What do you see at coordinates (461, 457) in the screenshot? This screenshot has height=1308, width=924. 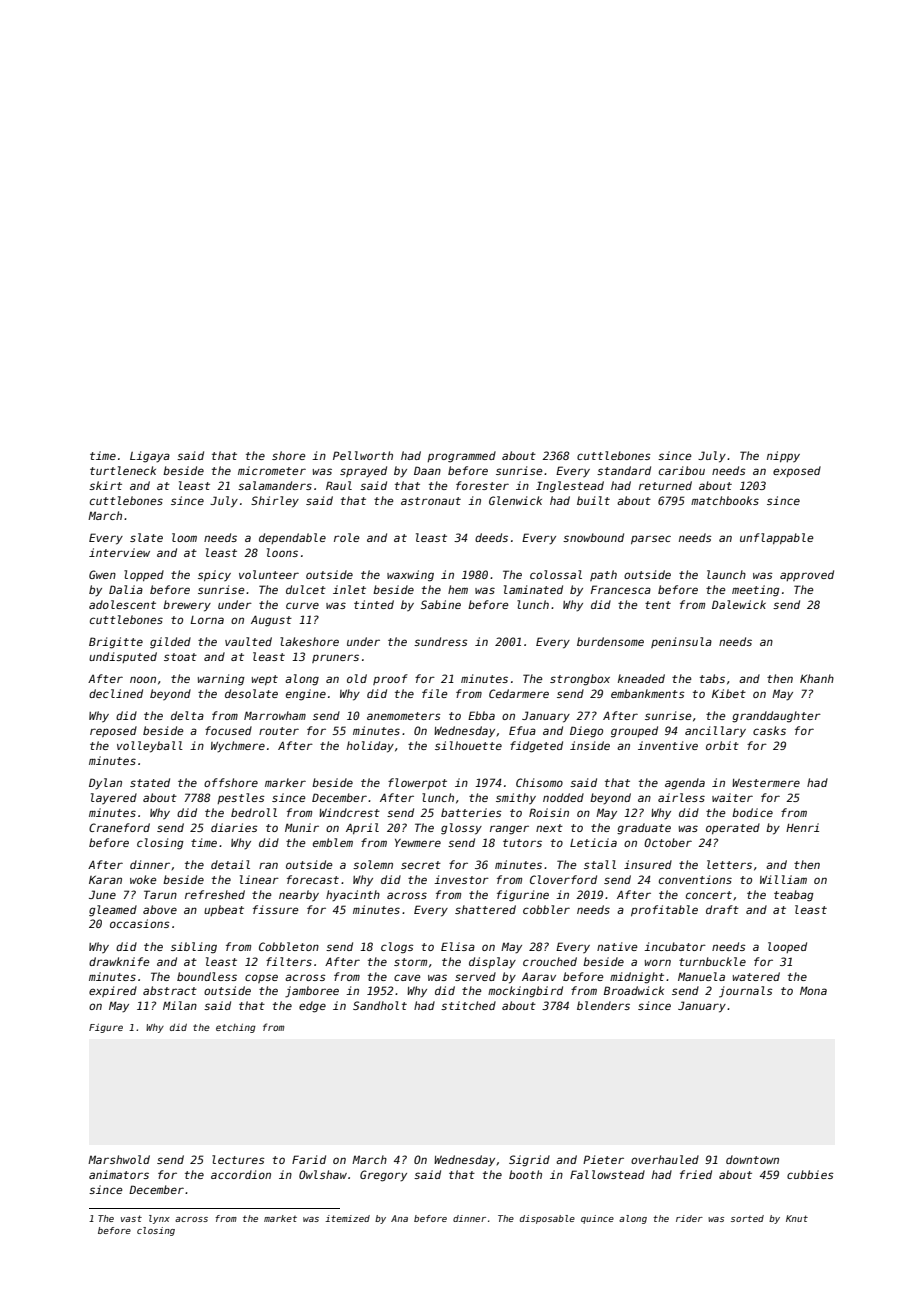 I see `programmed` at bounding box center [461, 457].
